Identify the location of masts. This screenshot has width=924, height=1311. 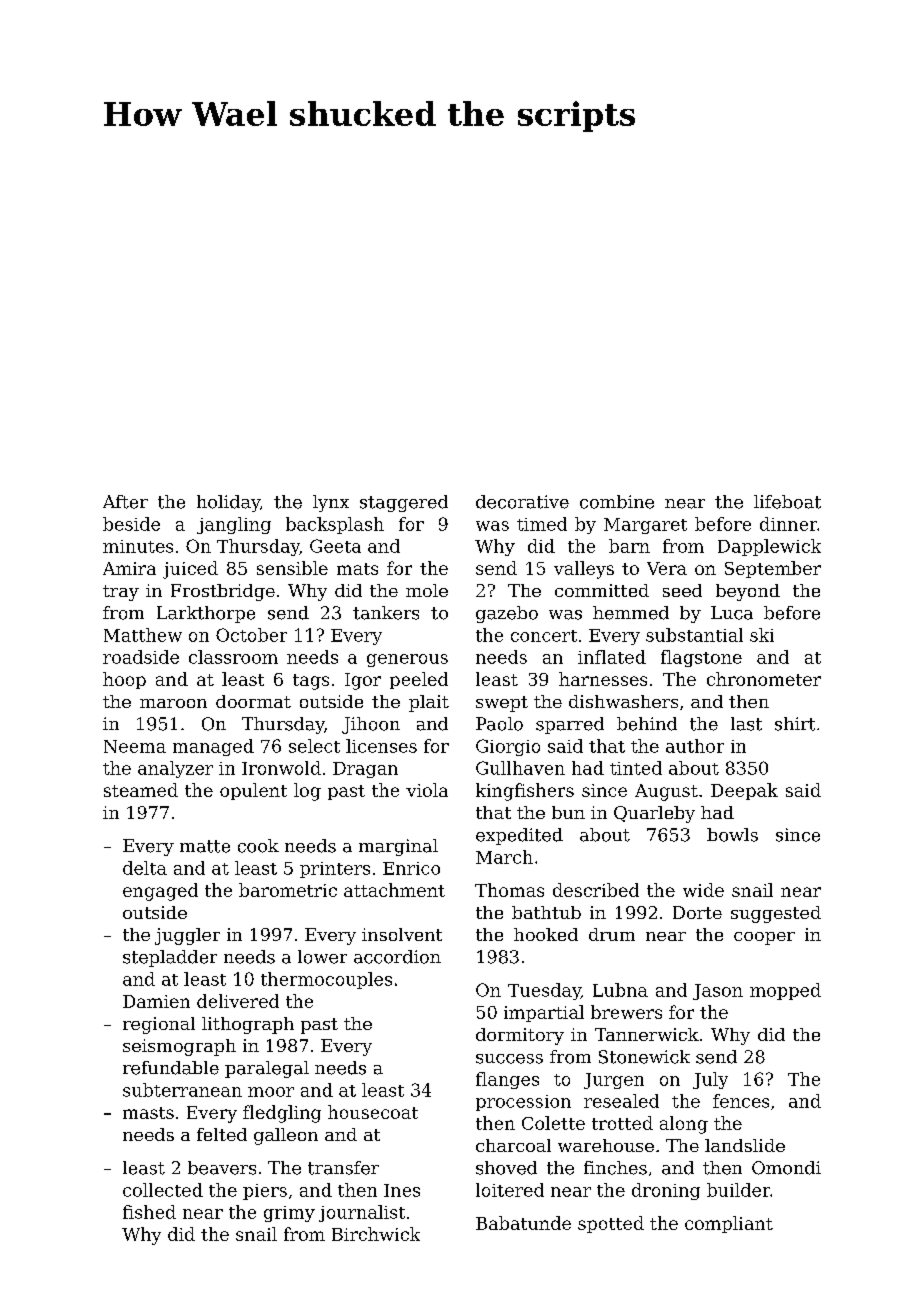
(148, 1113).
